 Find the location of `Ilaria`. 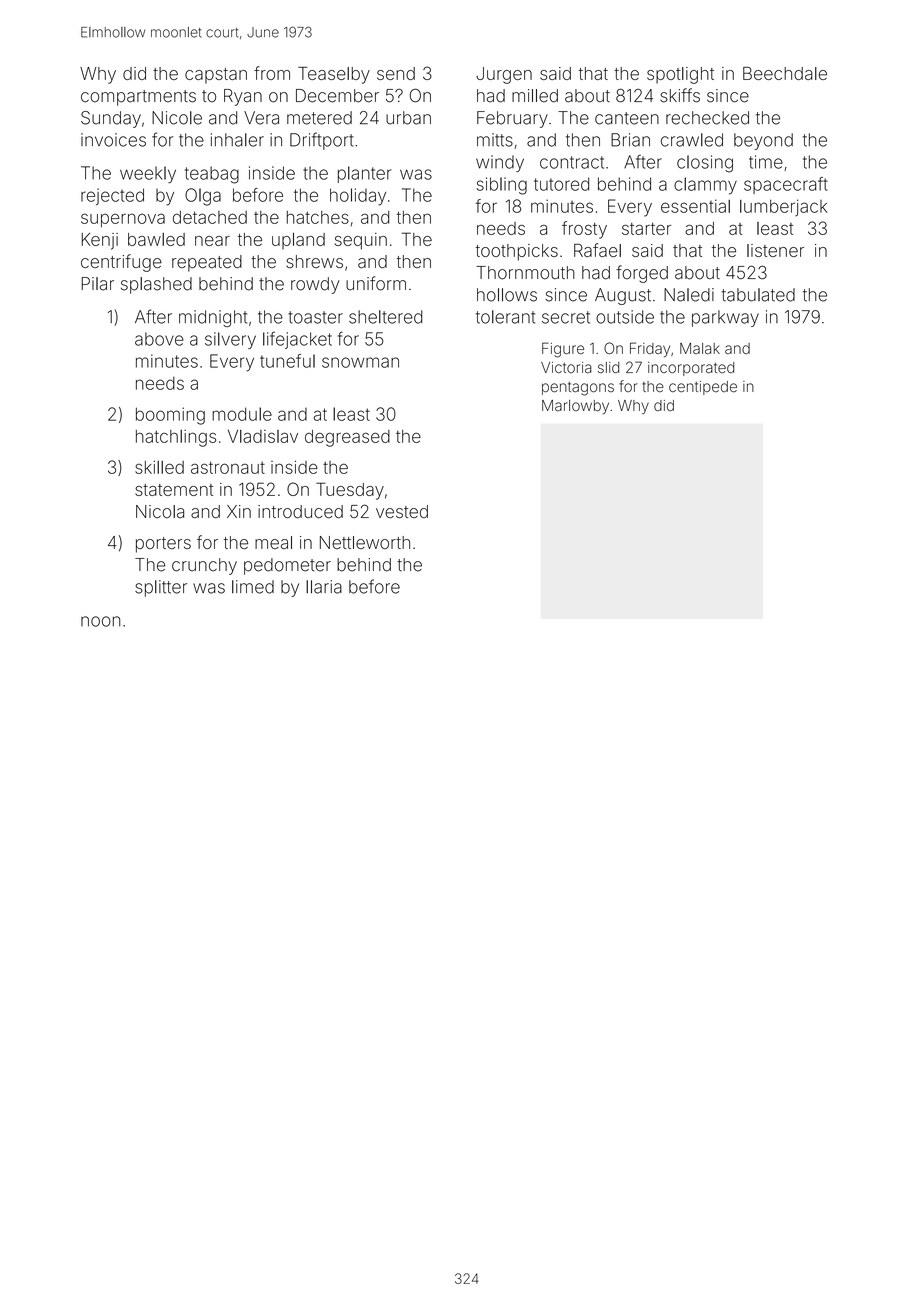

Ilaria is located at coordinates (324, 587).
